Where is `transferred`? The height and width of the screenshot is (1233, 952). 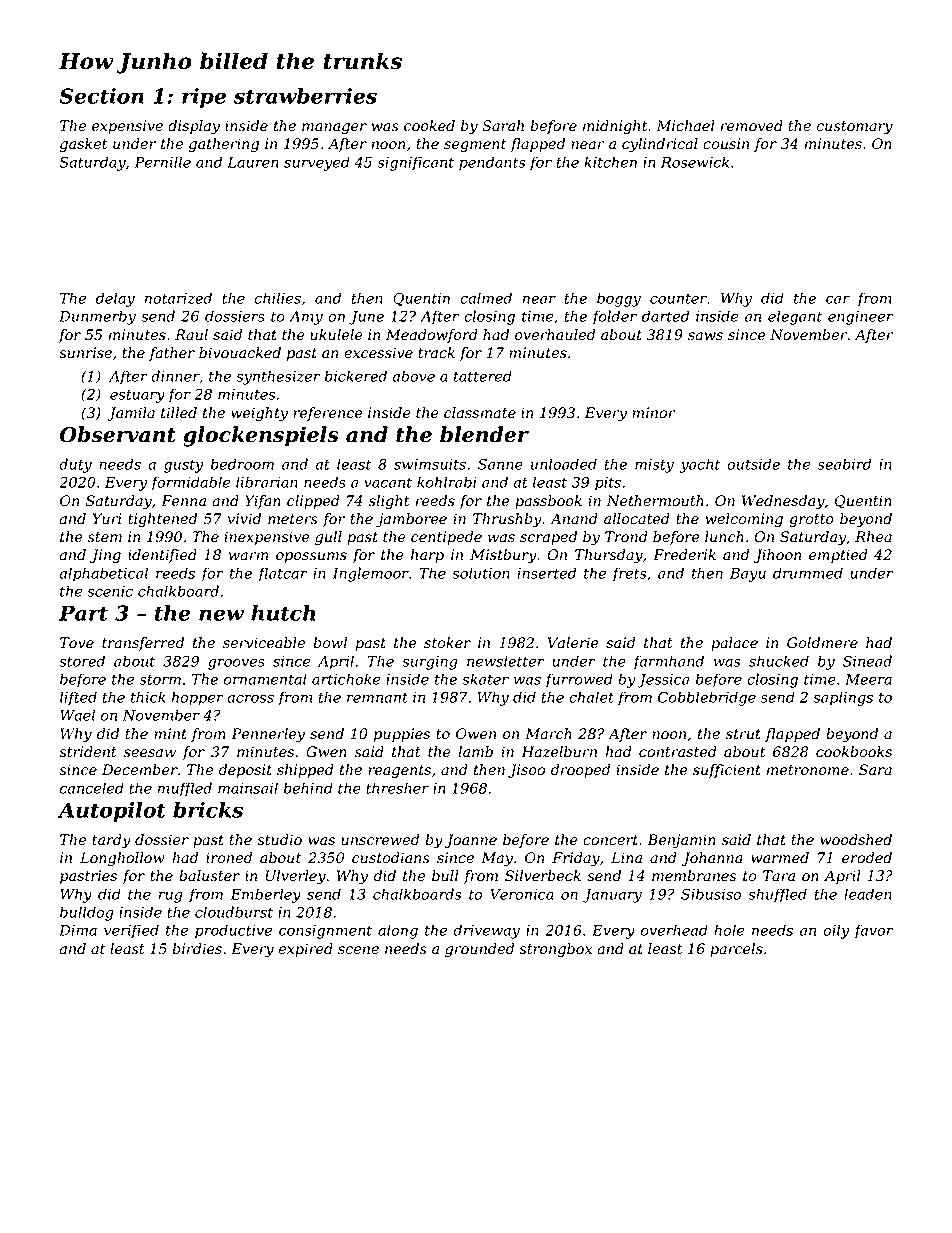 transferred is located at coordinates (143, 644).
